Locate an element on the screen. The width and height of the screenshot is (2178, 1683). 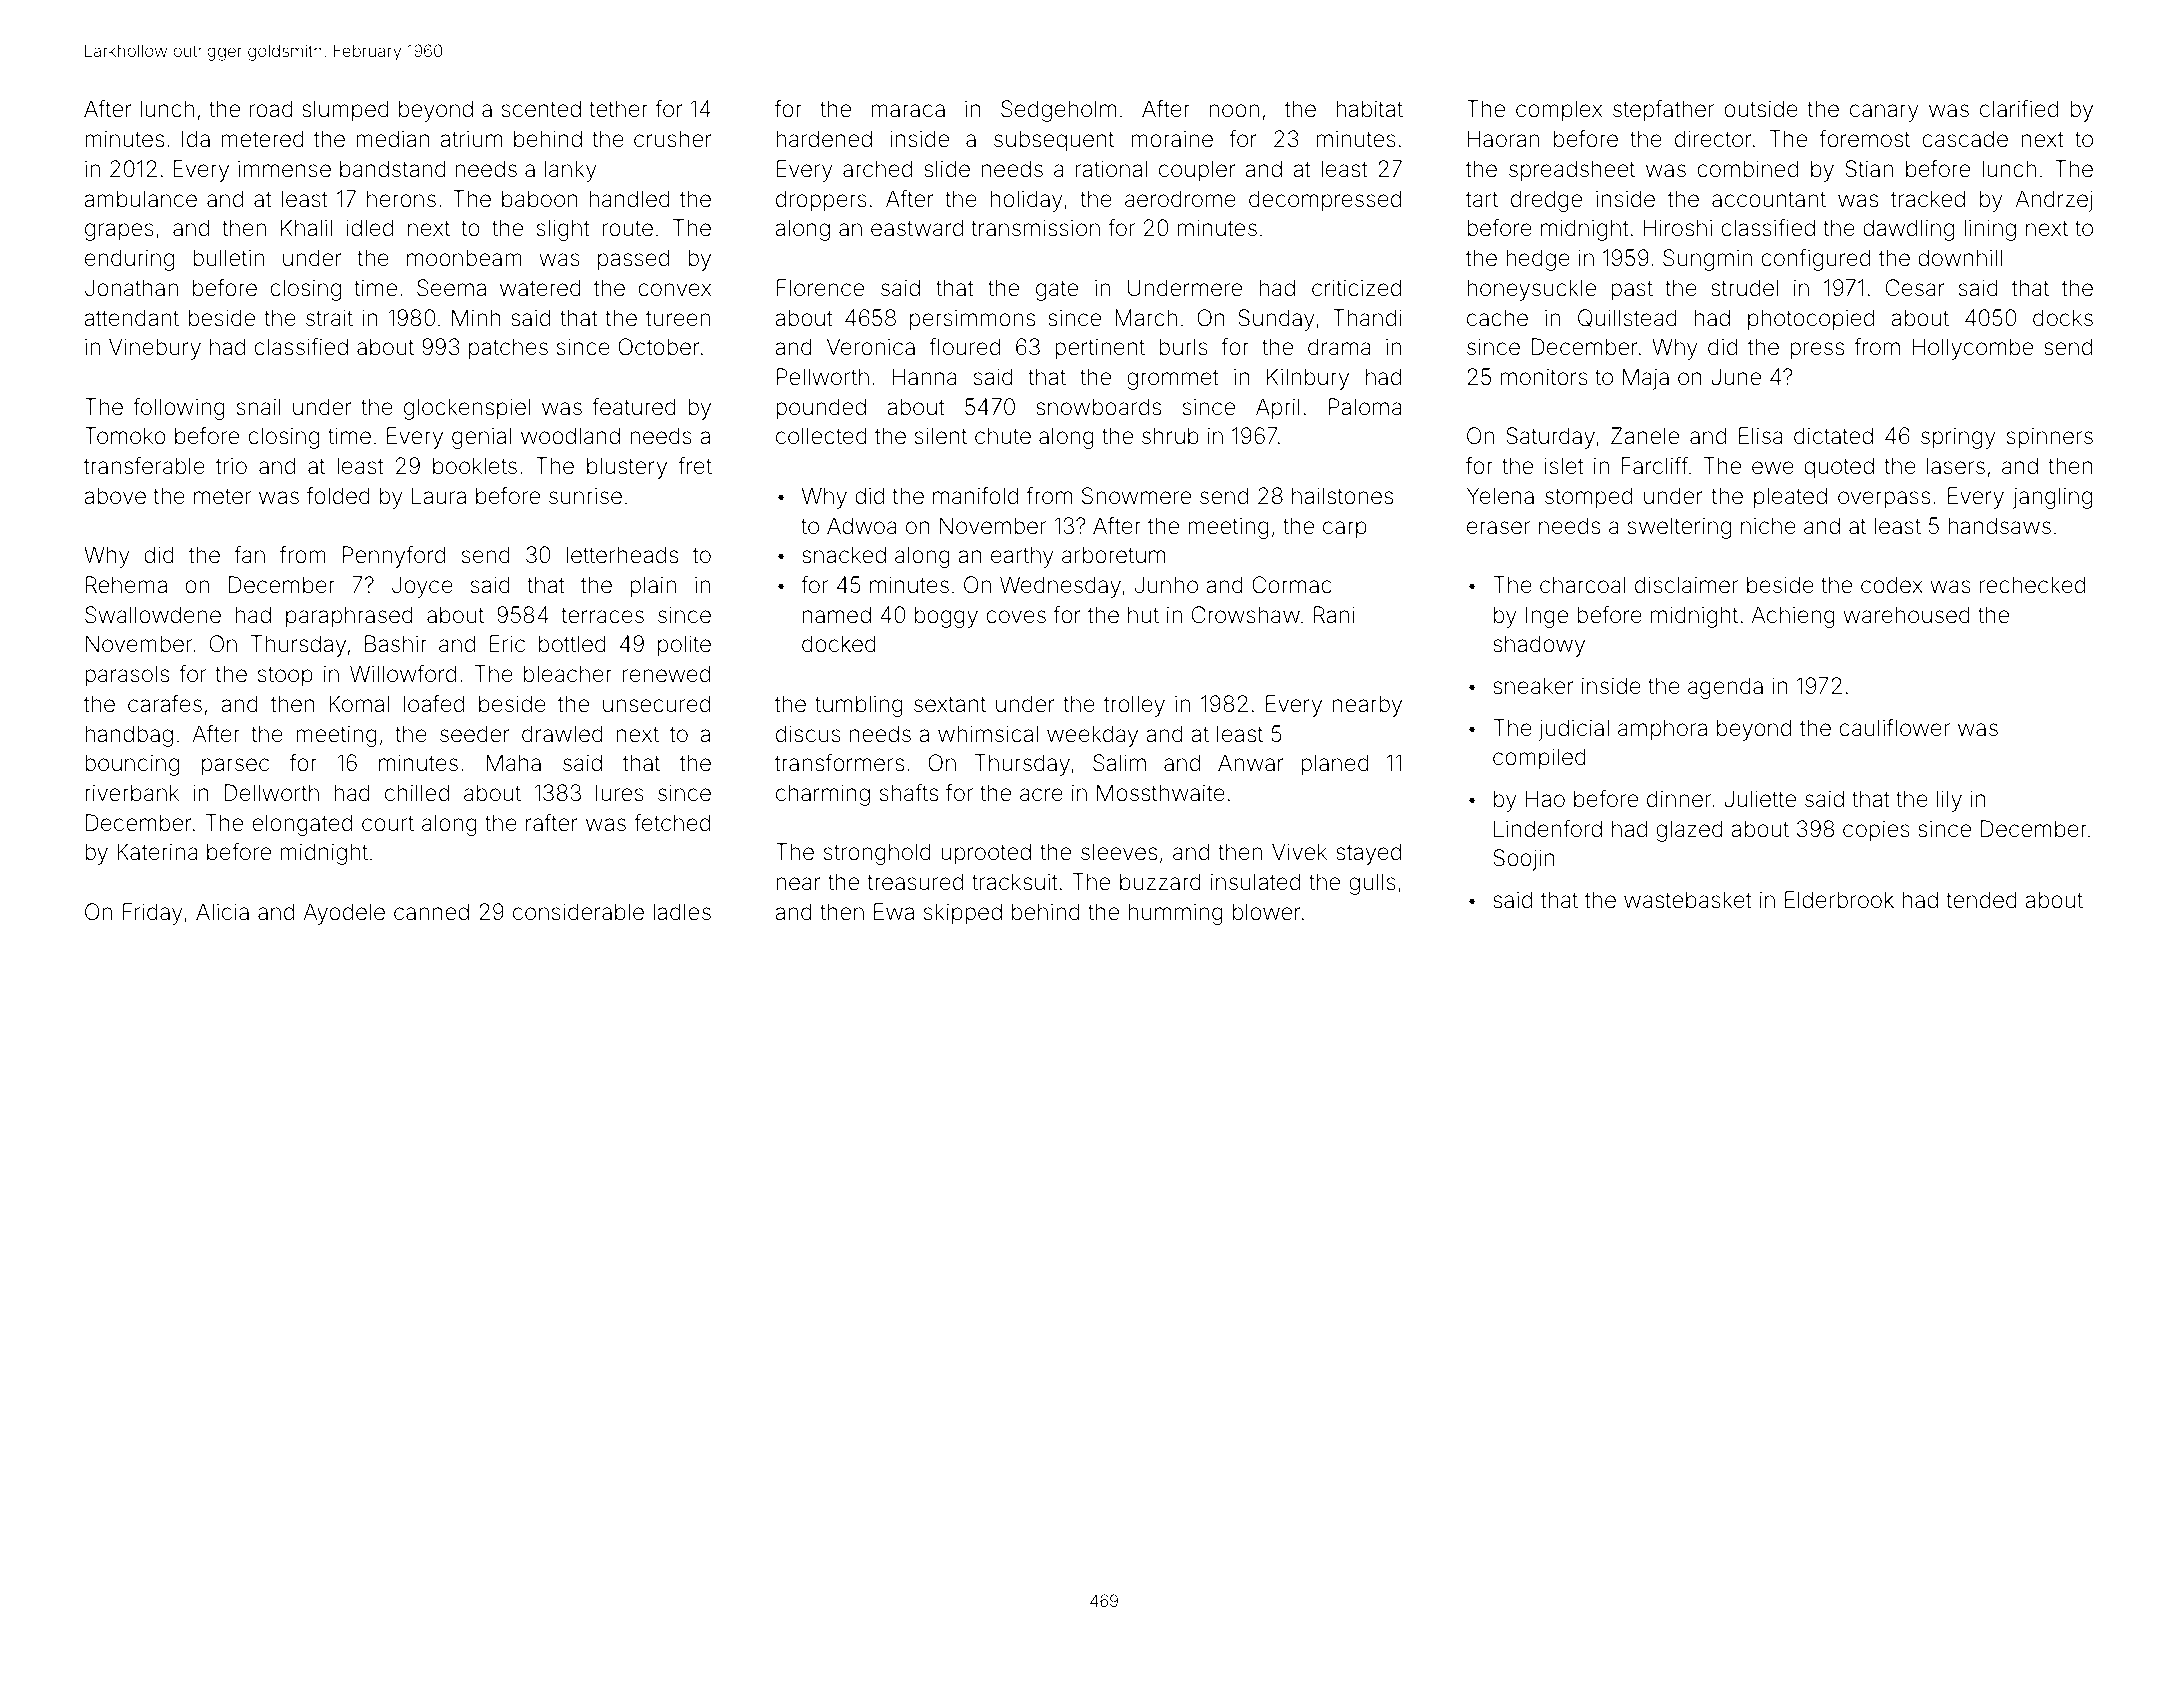
foremost is located at coordinates (1864, 139).
